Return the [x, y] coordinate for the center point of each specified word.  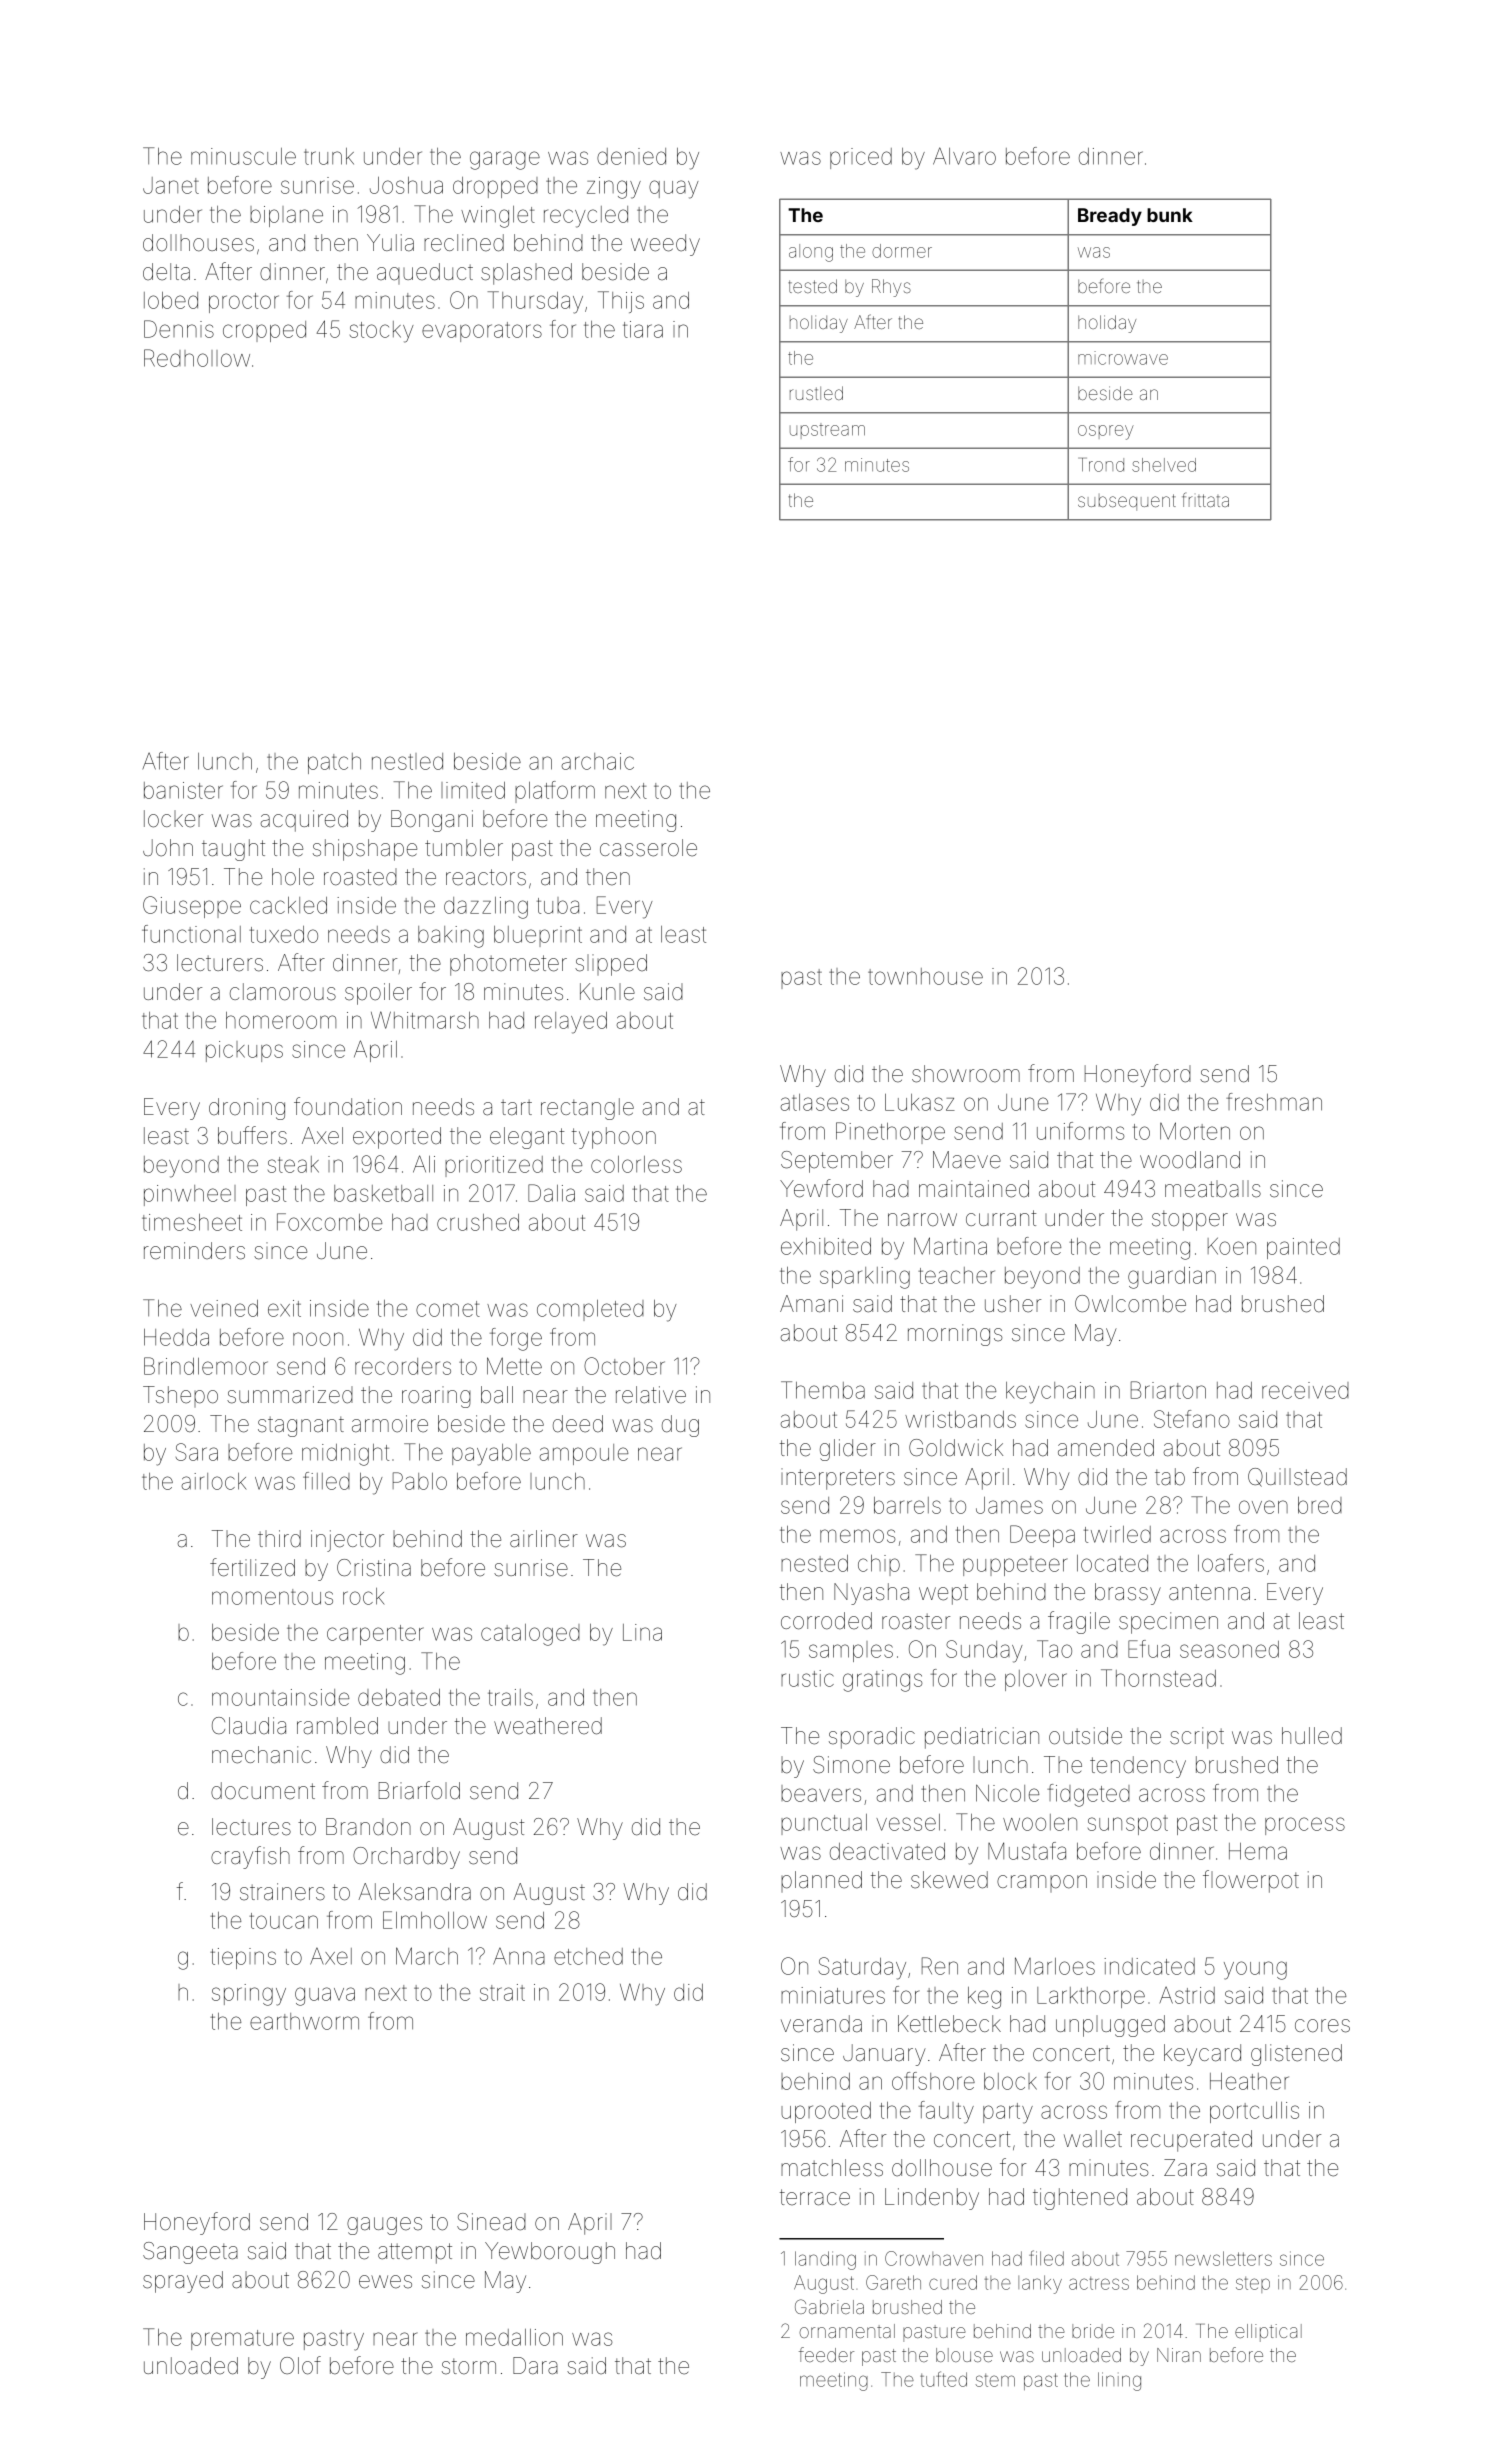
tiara [643, 329]
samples [851, 1651]
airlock [214, 1481]
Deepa [1042, 1536]
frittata [1205, 499]
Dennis [179, 329]
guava [325, 1996]
